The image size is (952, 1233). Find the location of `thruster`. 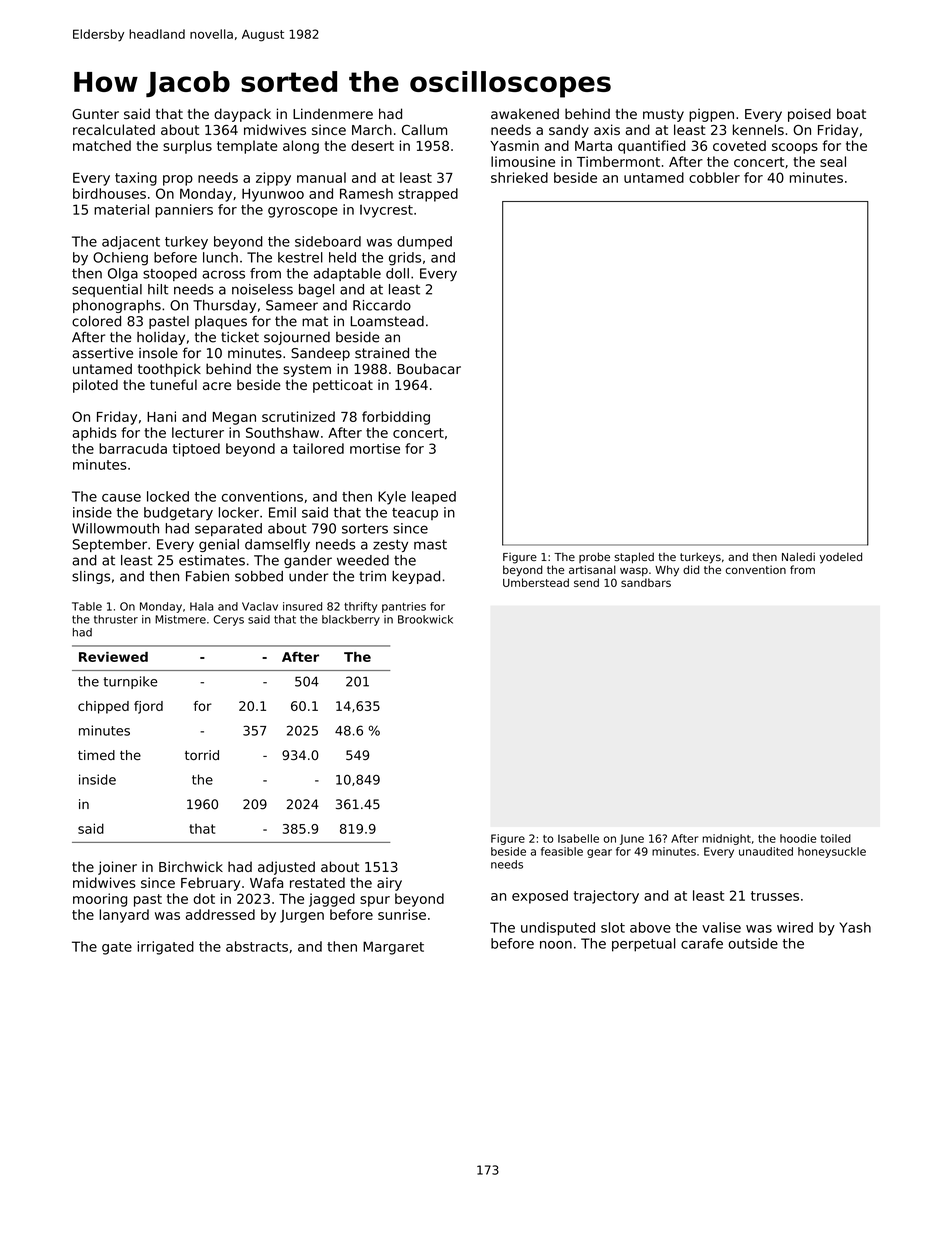

thruster is located at coordinates (116, 619).
